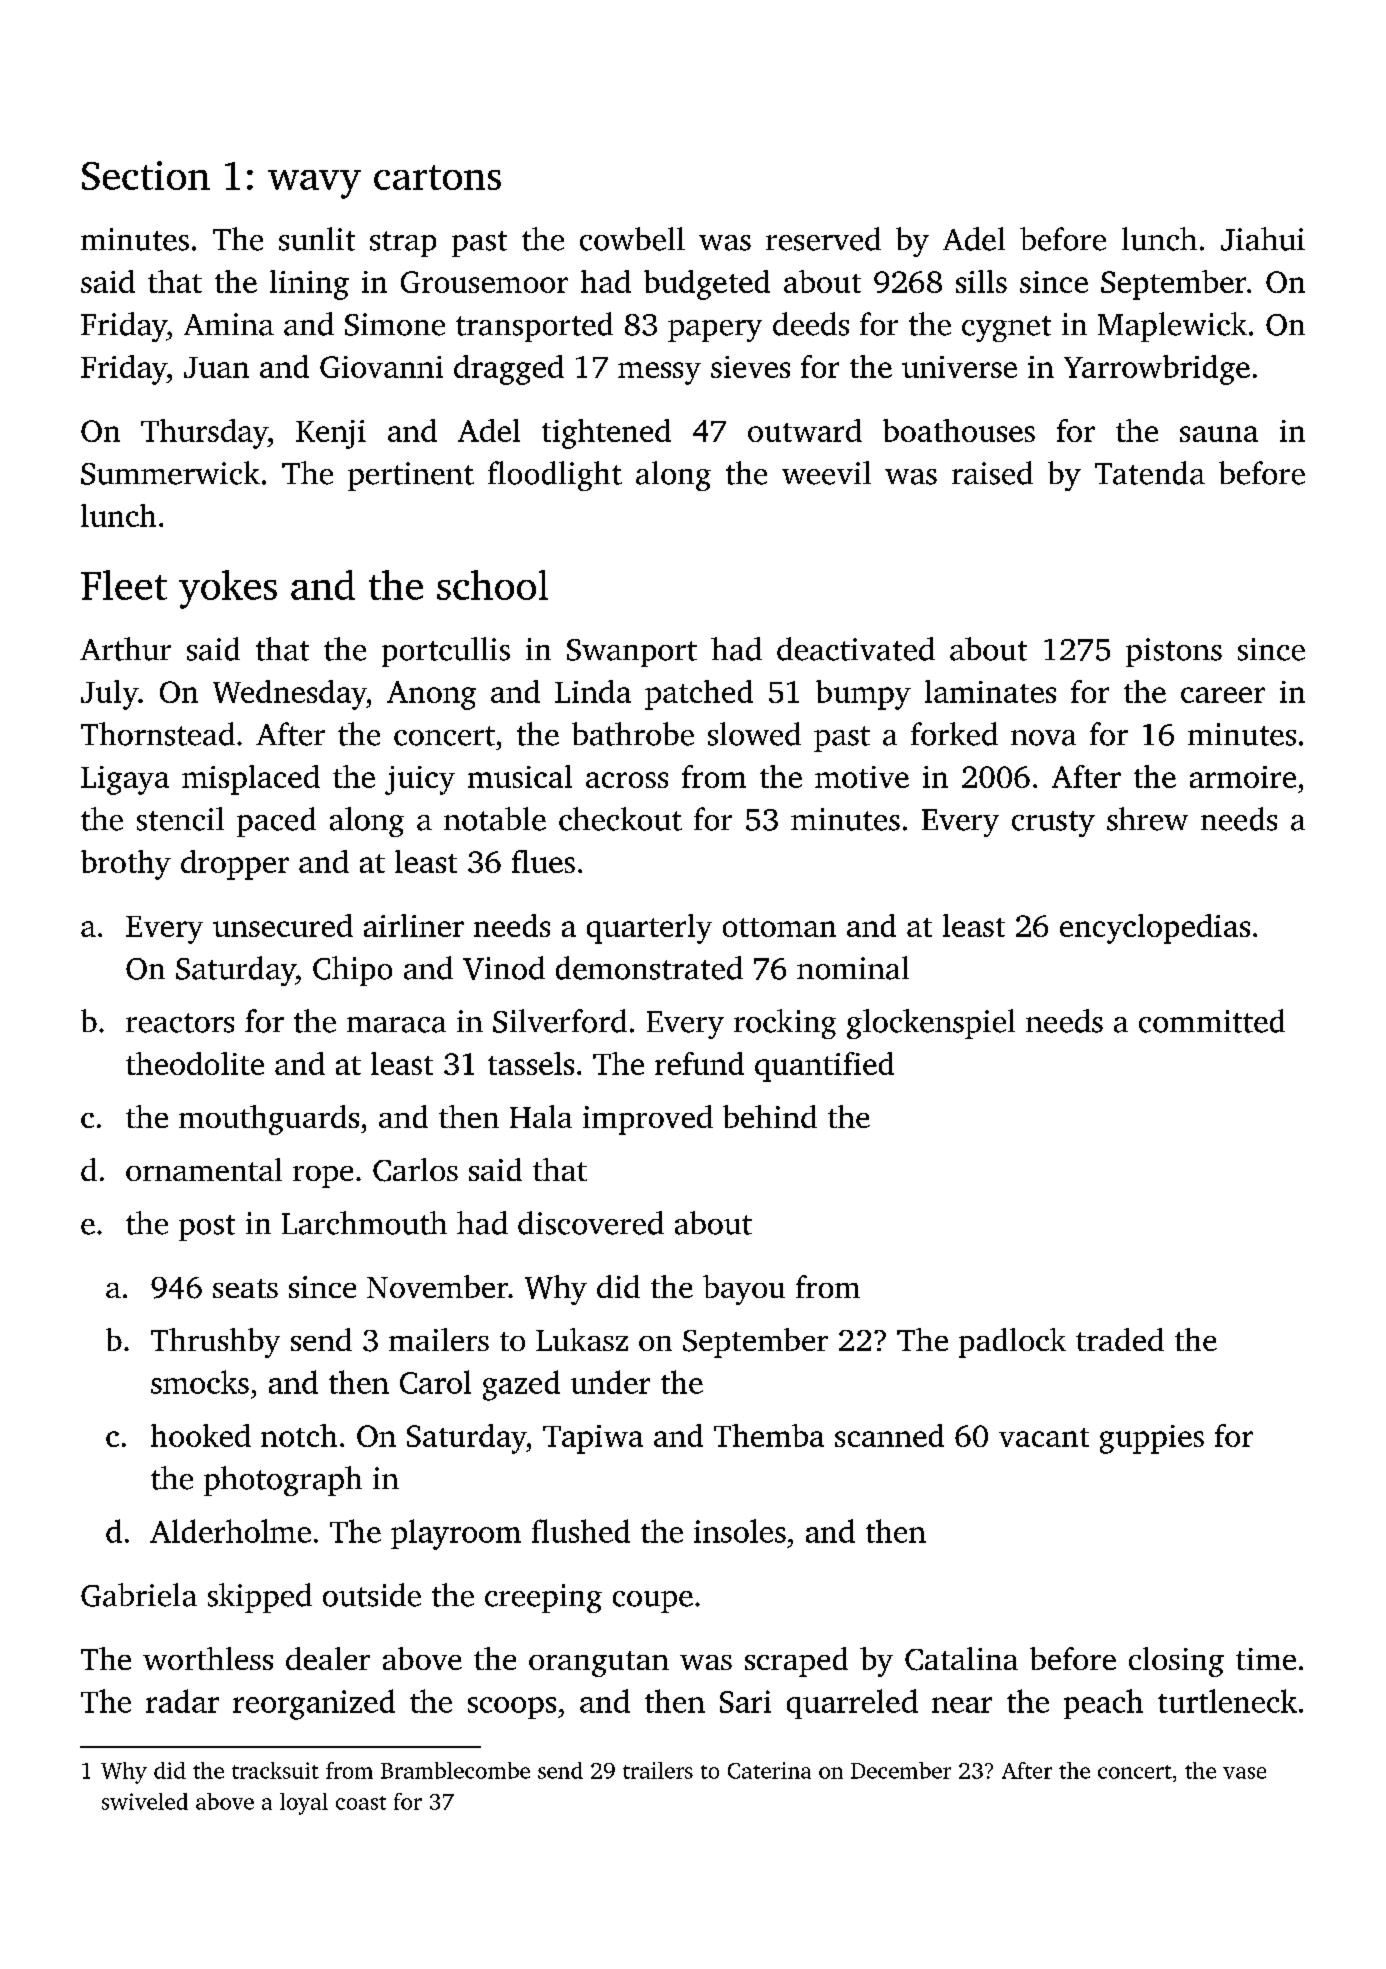  What do you see at coordinates (1263, 239) in the screenshot?
I see `Jiahui` at bounding box center [1263, 239].
